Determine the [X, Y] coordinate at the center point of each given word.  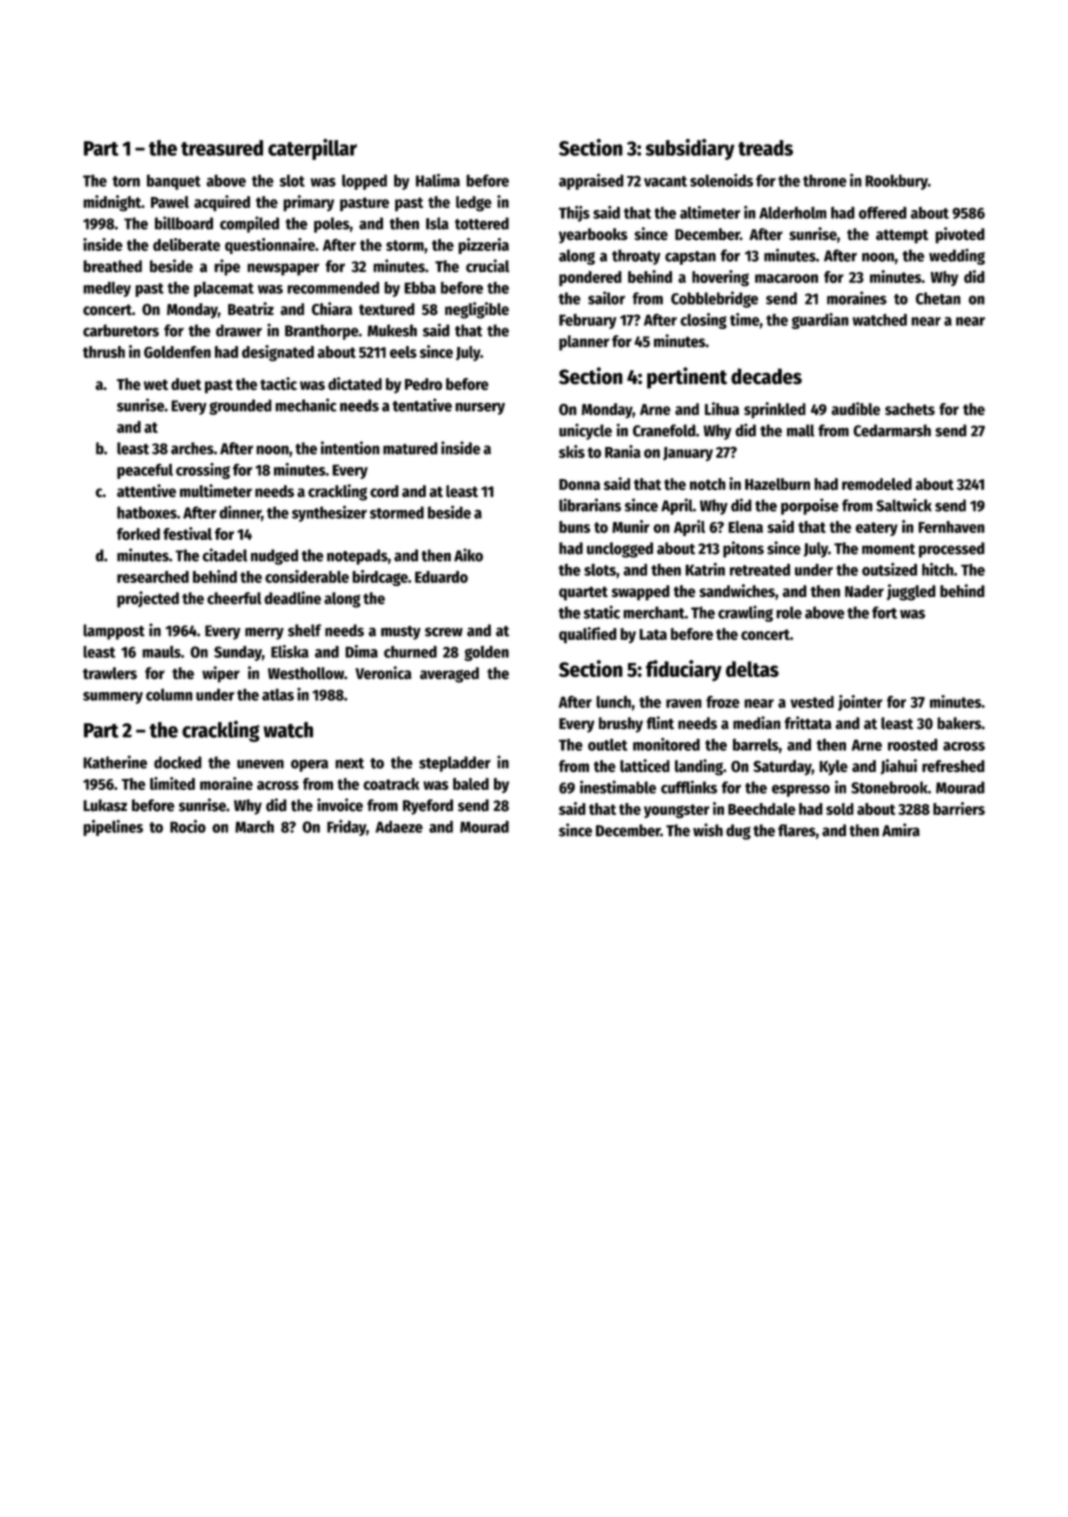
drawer [239, 330]
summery [113, 698]
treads [765, 148]
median [757, 723]
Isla [437, 223]
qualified [588, 635]
